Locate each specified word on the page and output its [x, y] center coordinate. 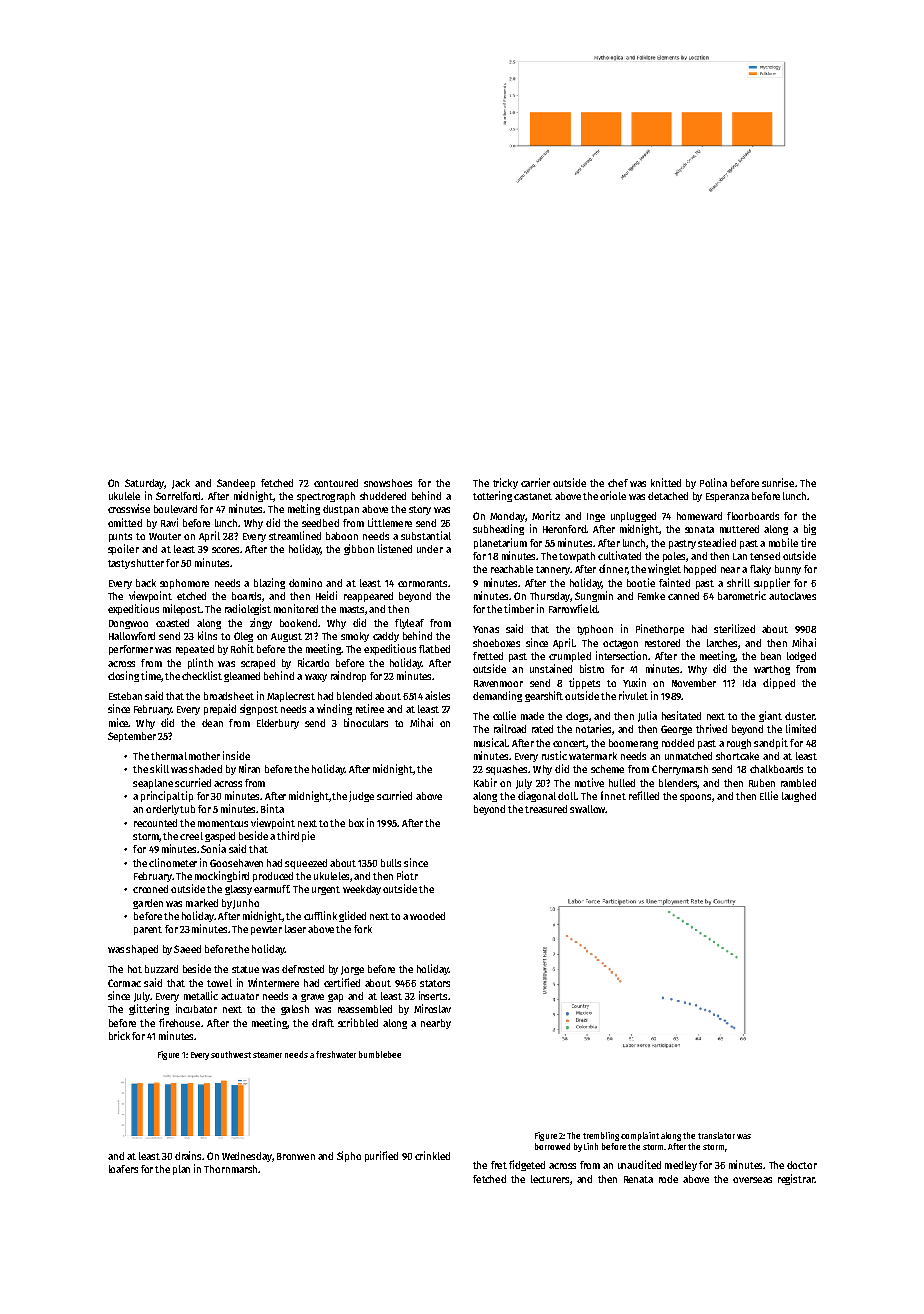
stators [435, 983]
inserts [433, 995]
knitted [666, 482]
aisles [437, 695]
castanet [533, 496]
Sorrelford [178, 496]
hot [135, 969]
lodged [801, 657]
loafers [123, 1169]
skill [159, 768]
